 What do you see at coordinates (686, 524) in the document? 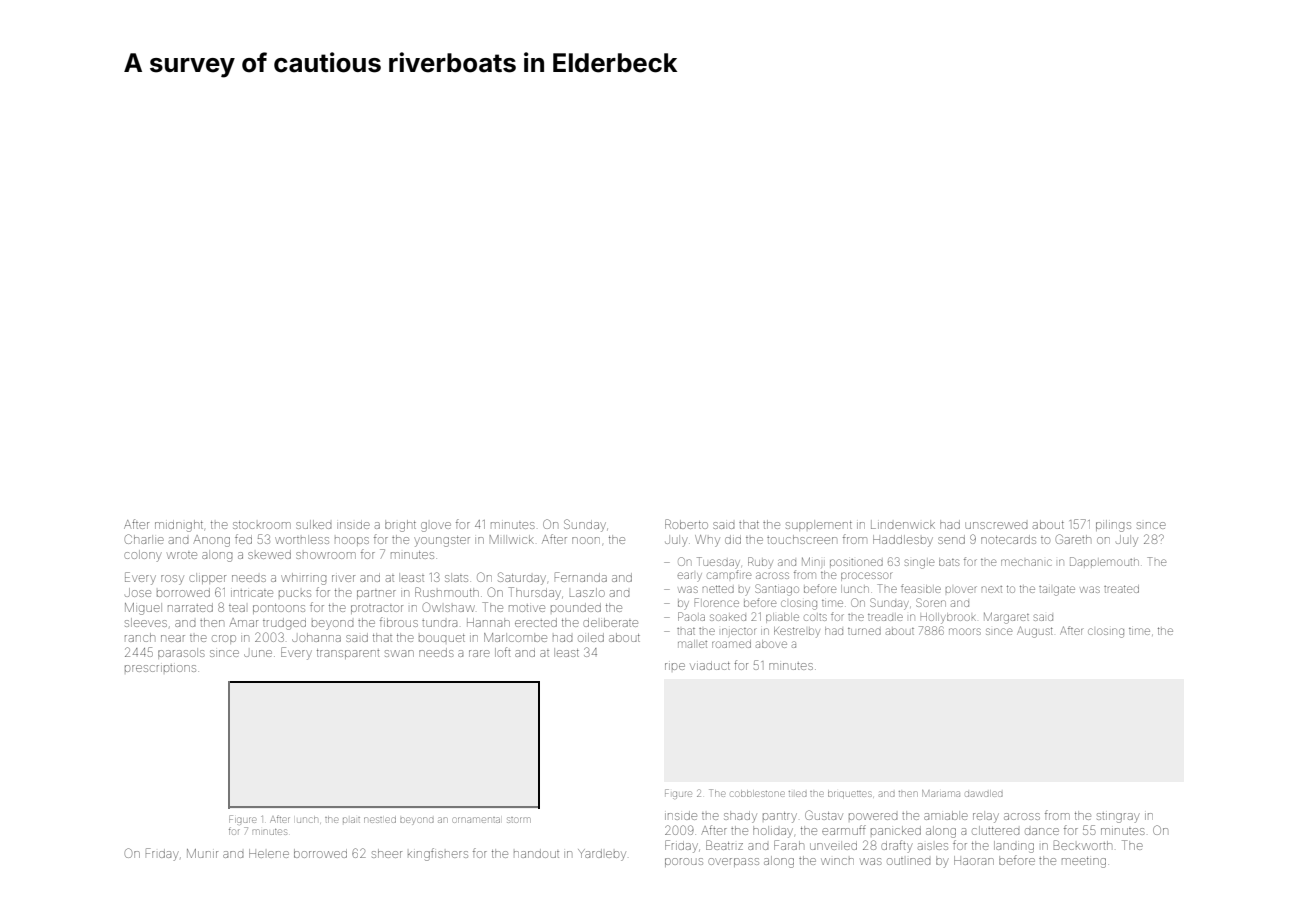
I see `Roberto` at bounding box center [686, 524].
